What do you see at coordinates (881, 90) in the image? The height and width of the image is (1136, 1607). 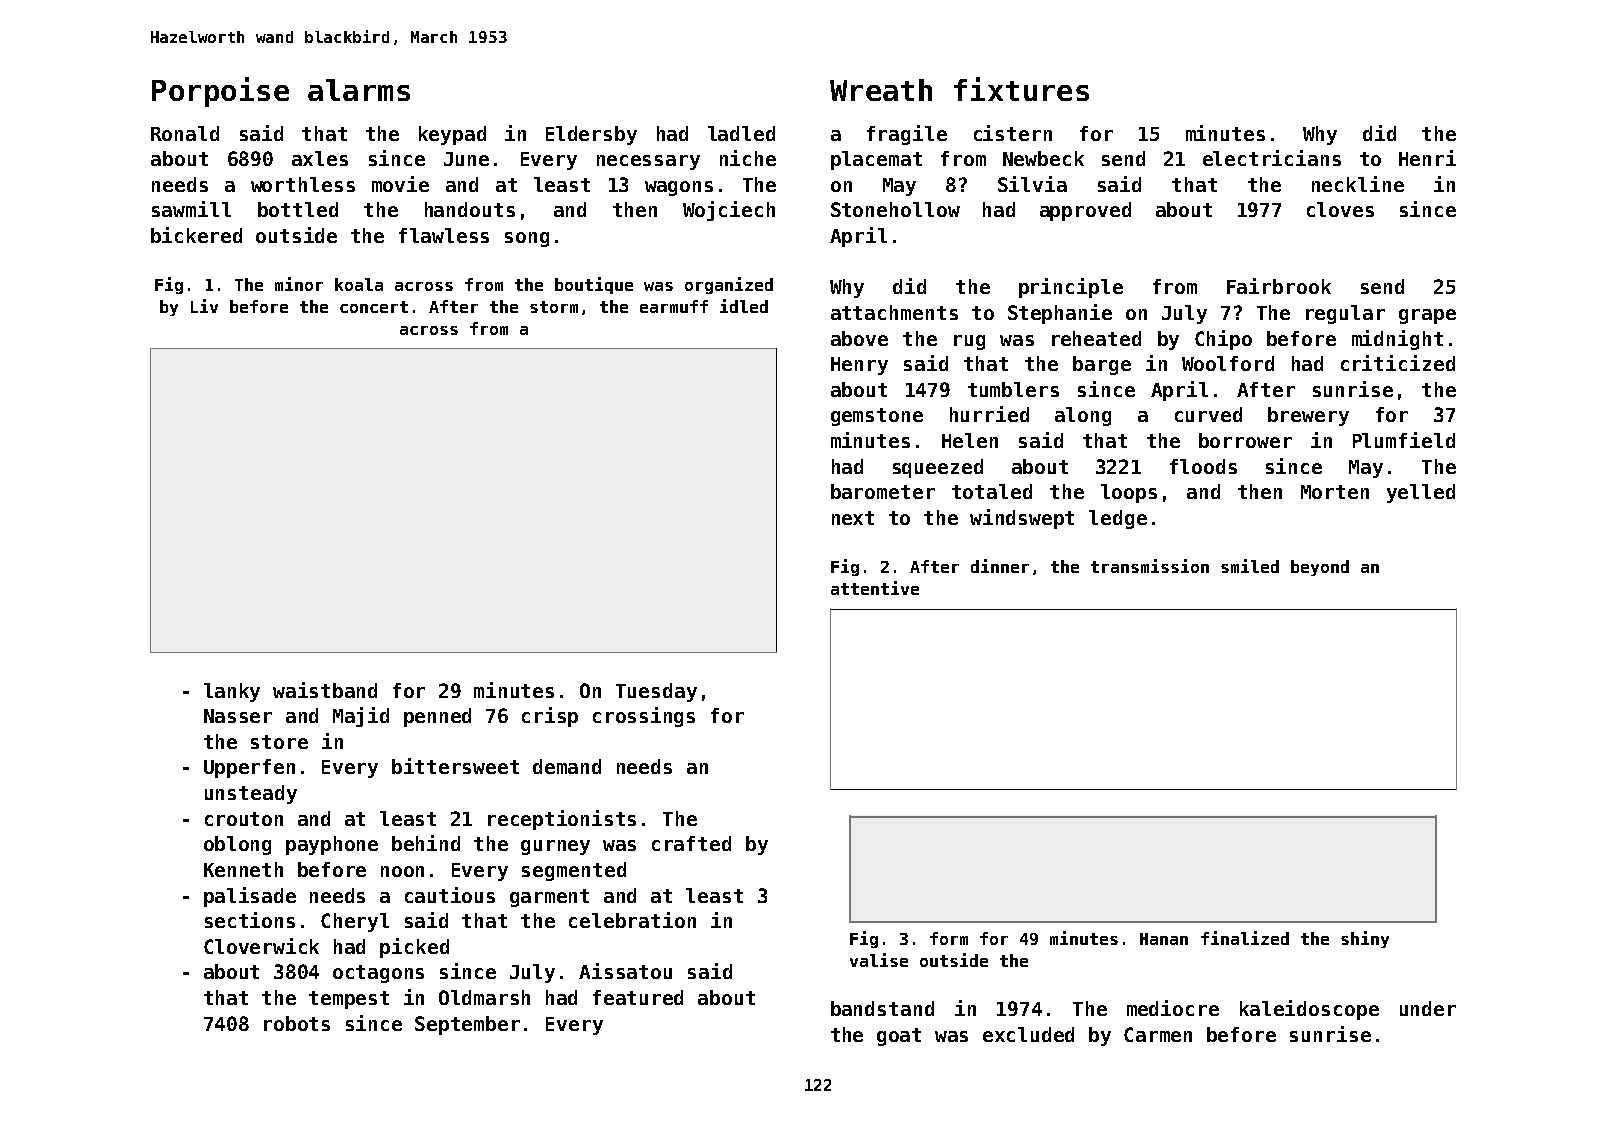 I see `Wreath` at bounding box center [881, 90].
